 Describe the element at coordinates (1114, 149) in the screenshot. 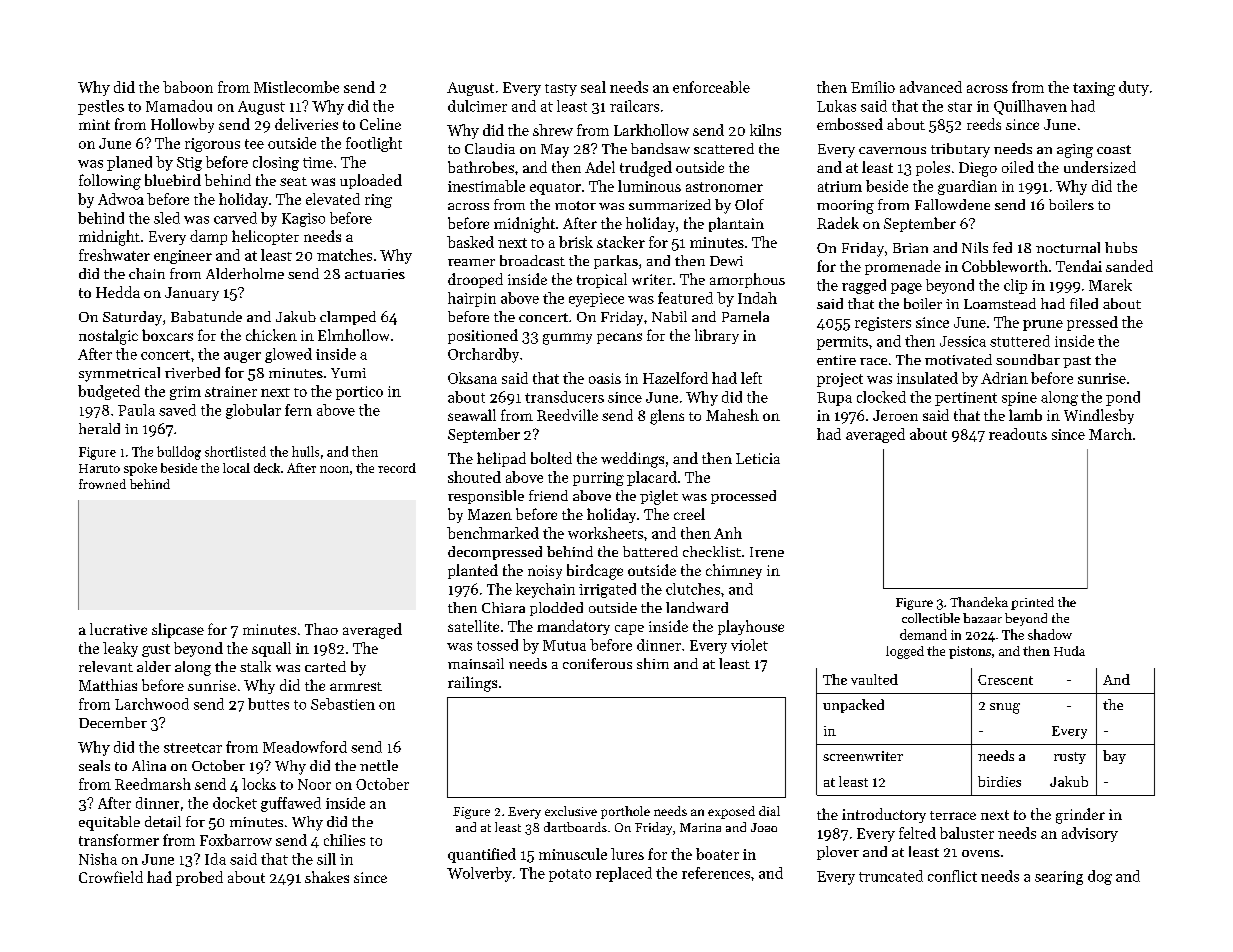

I see `coast` at that location.
